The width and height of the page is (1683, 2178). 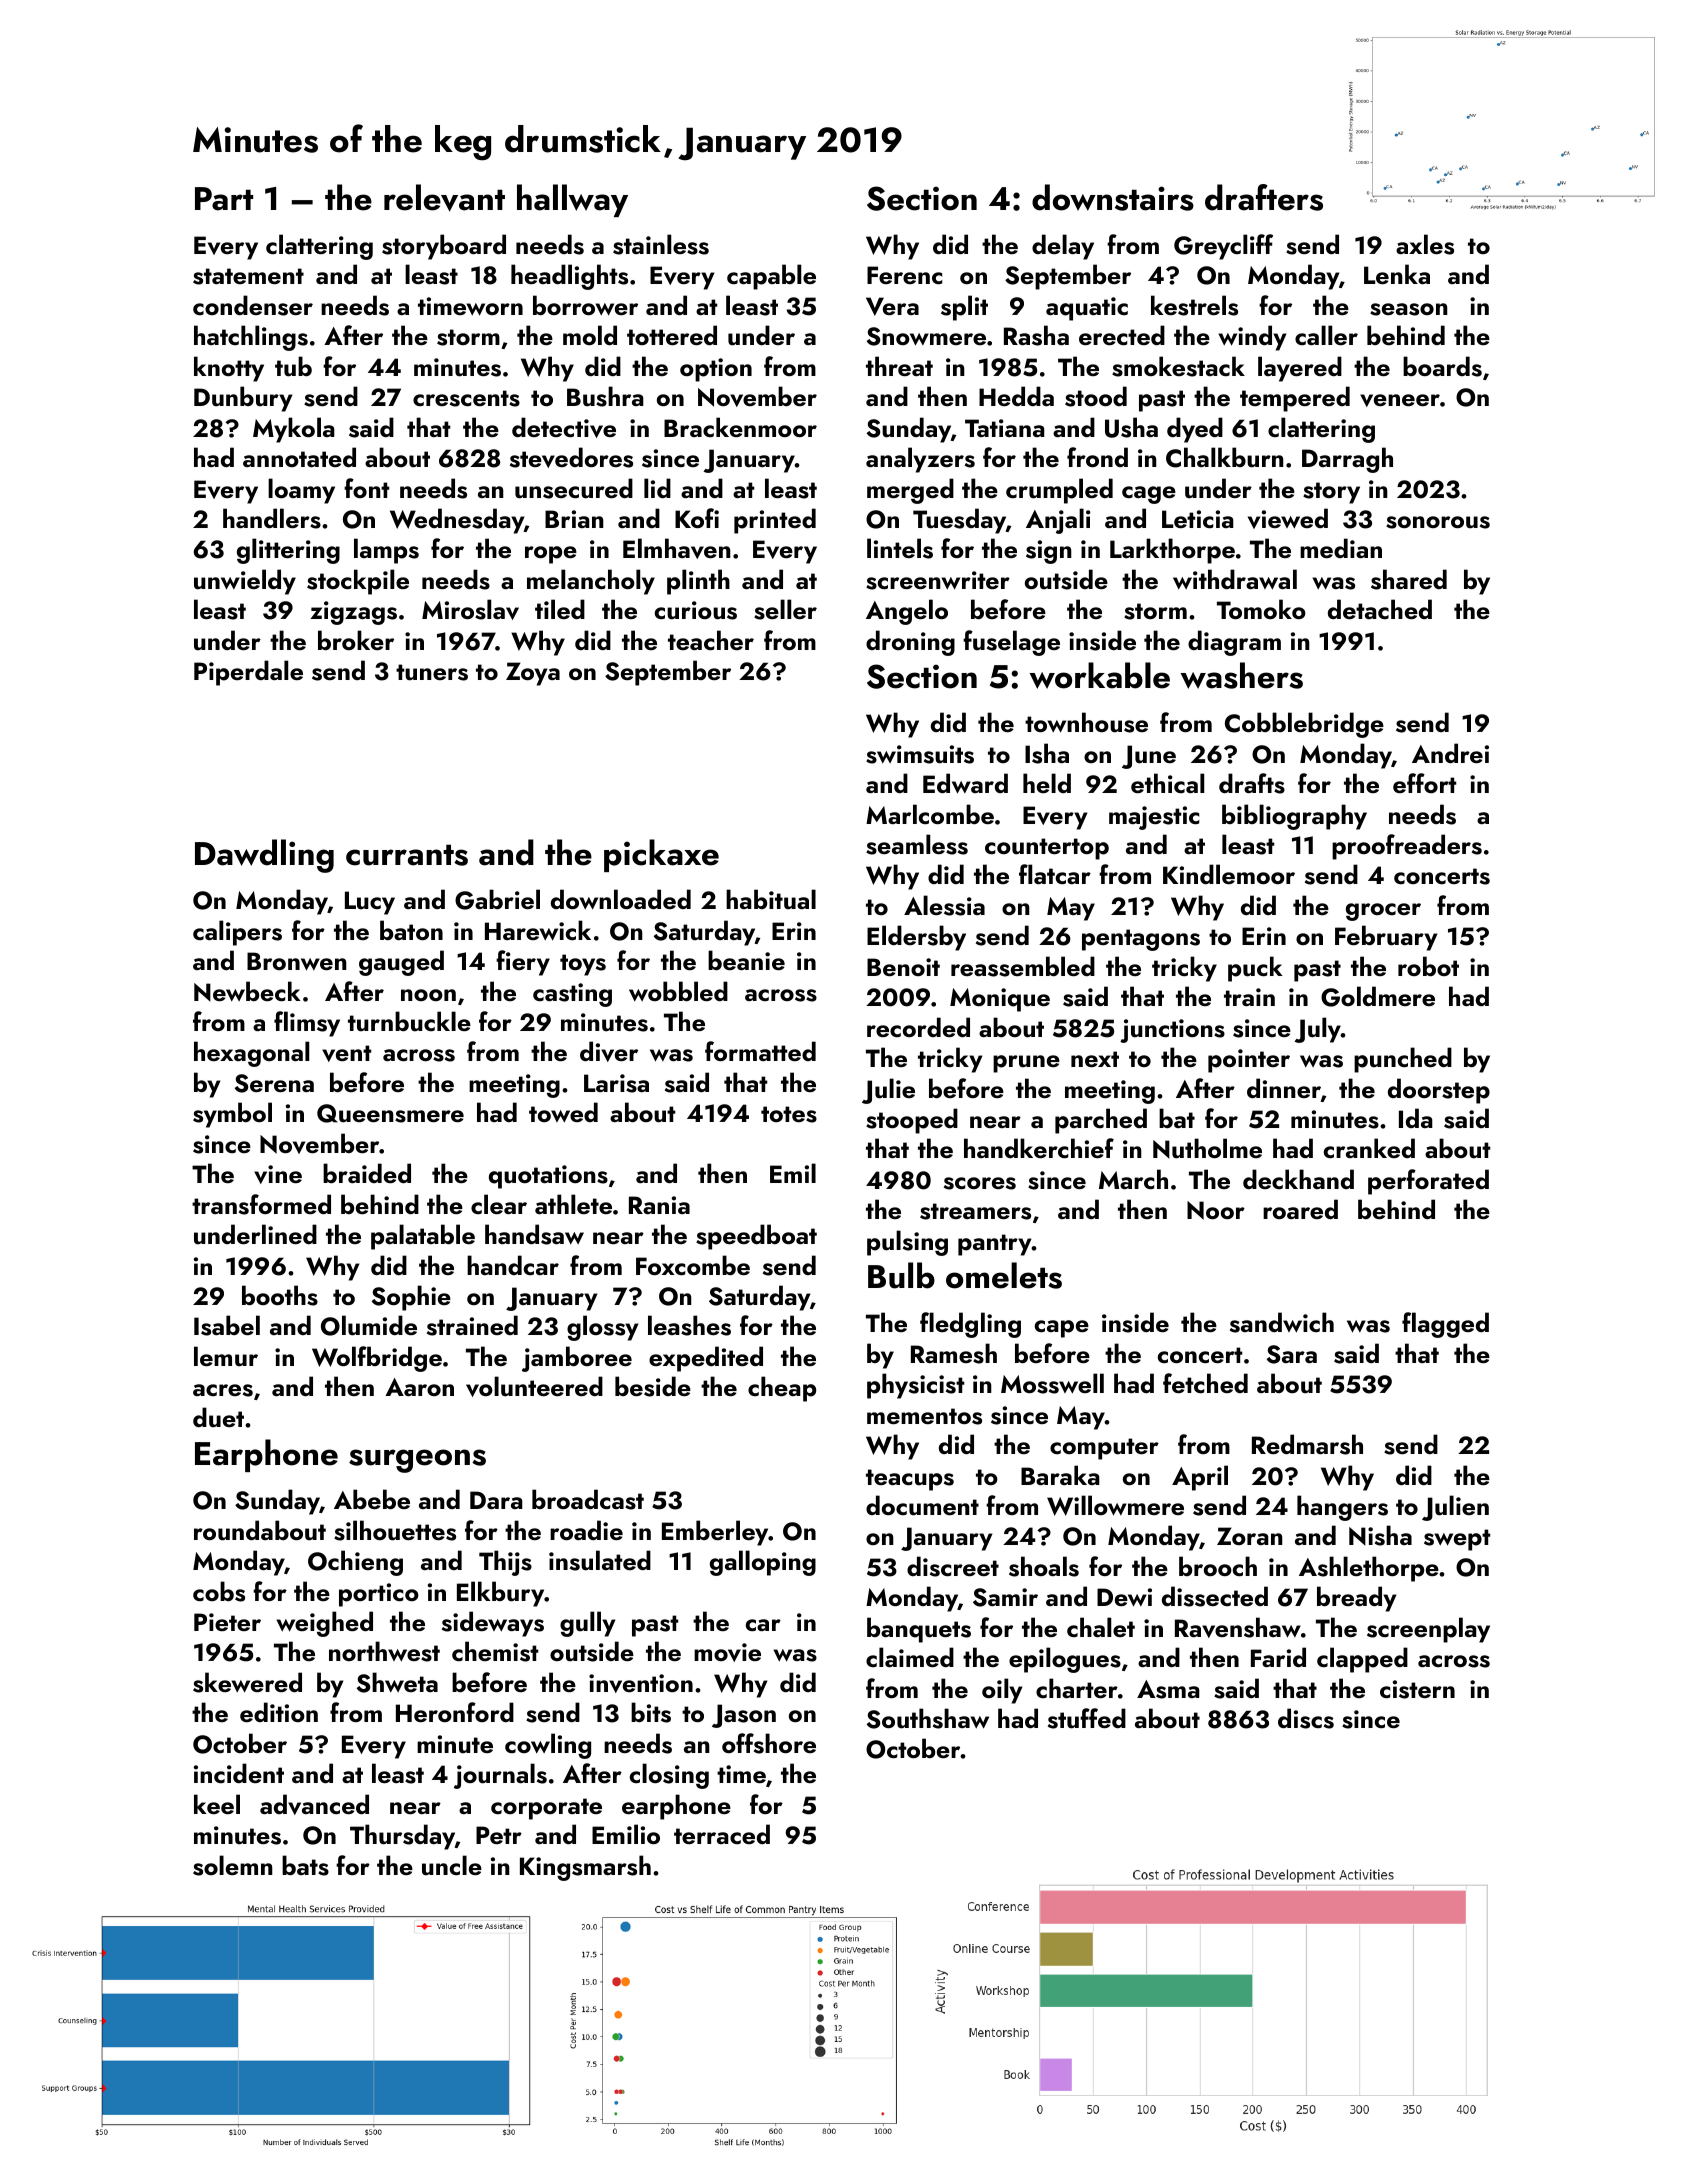 I want to click on knotty, so click(x=229, y=369).
